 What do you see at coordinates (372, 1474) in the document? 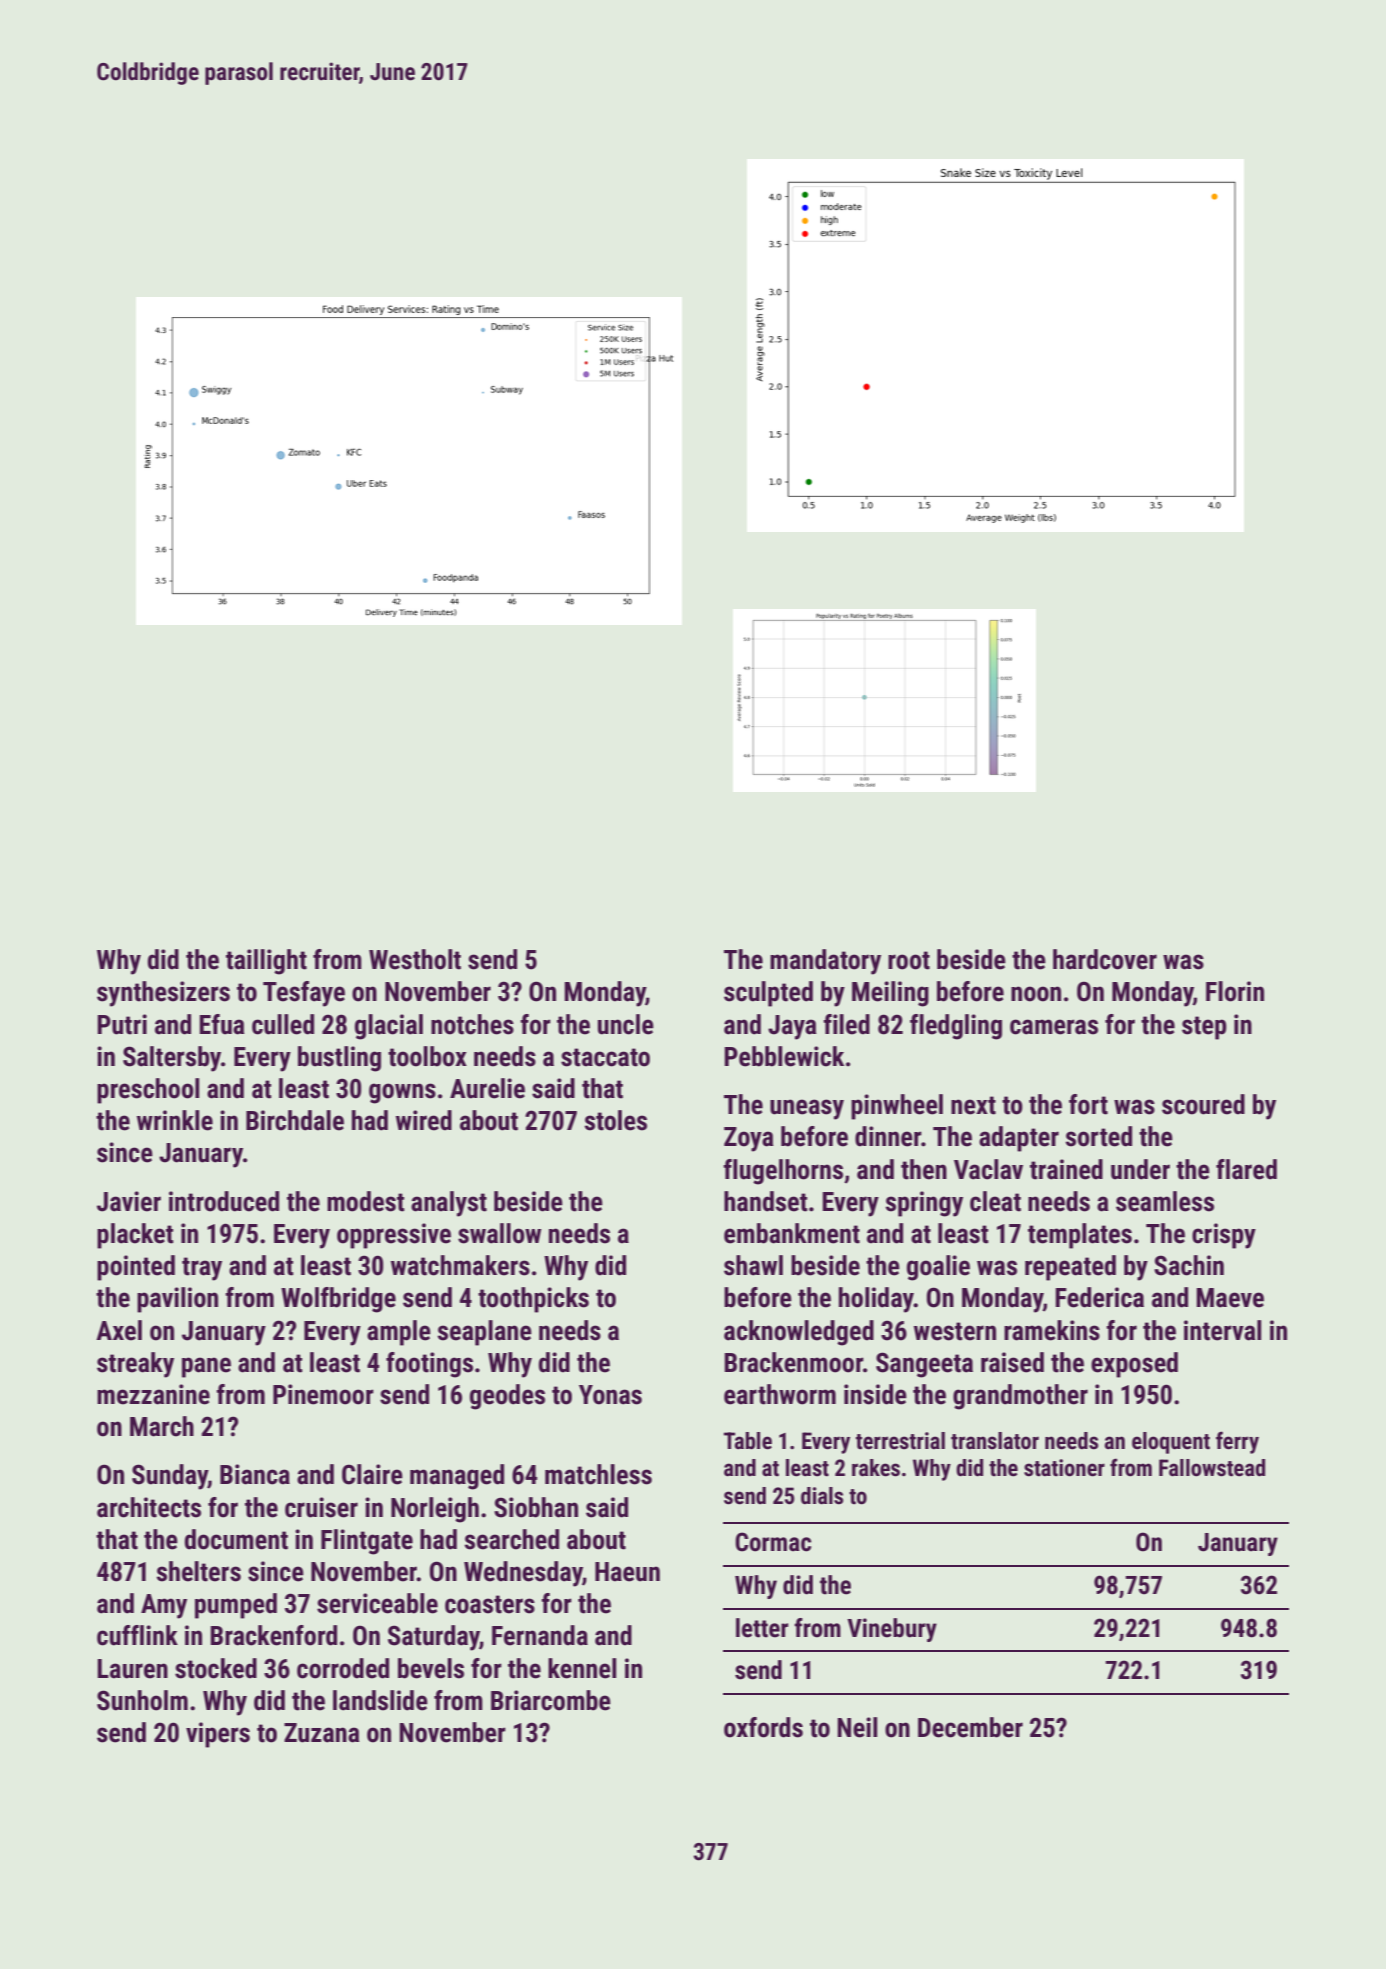
I see `Claire` at bounding box center [372, 1474].
